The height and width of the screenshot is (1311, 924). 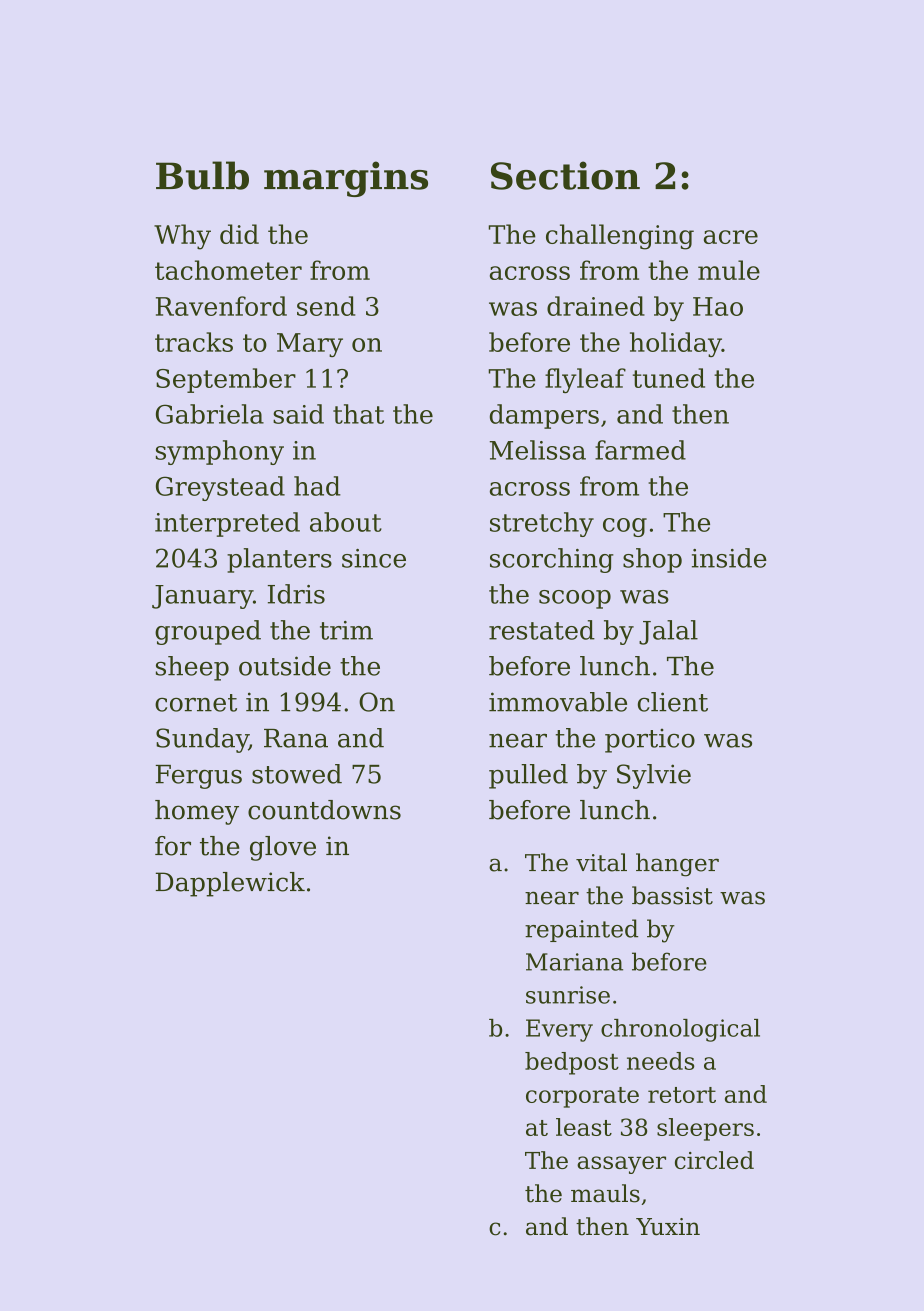 What do you see at coordinates (230, 884) in the screenshot?
I see `Dapplewick` at bounding box center [230, 884].
